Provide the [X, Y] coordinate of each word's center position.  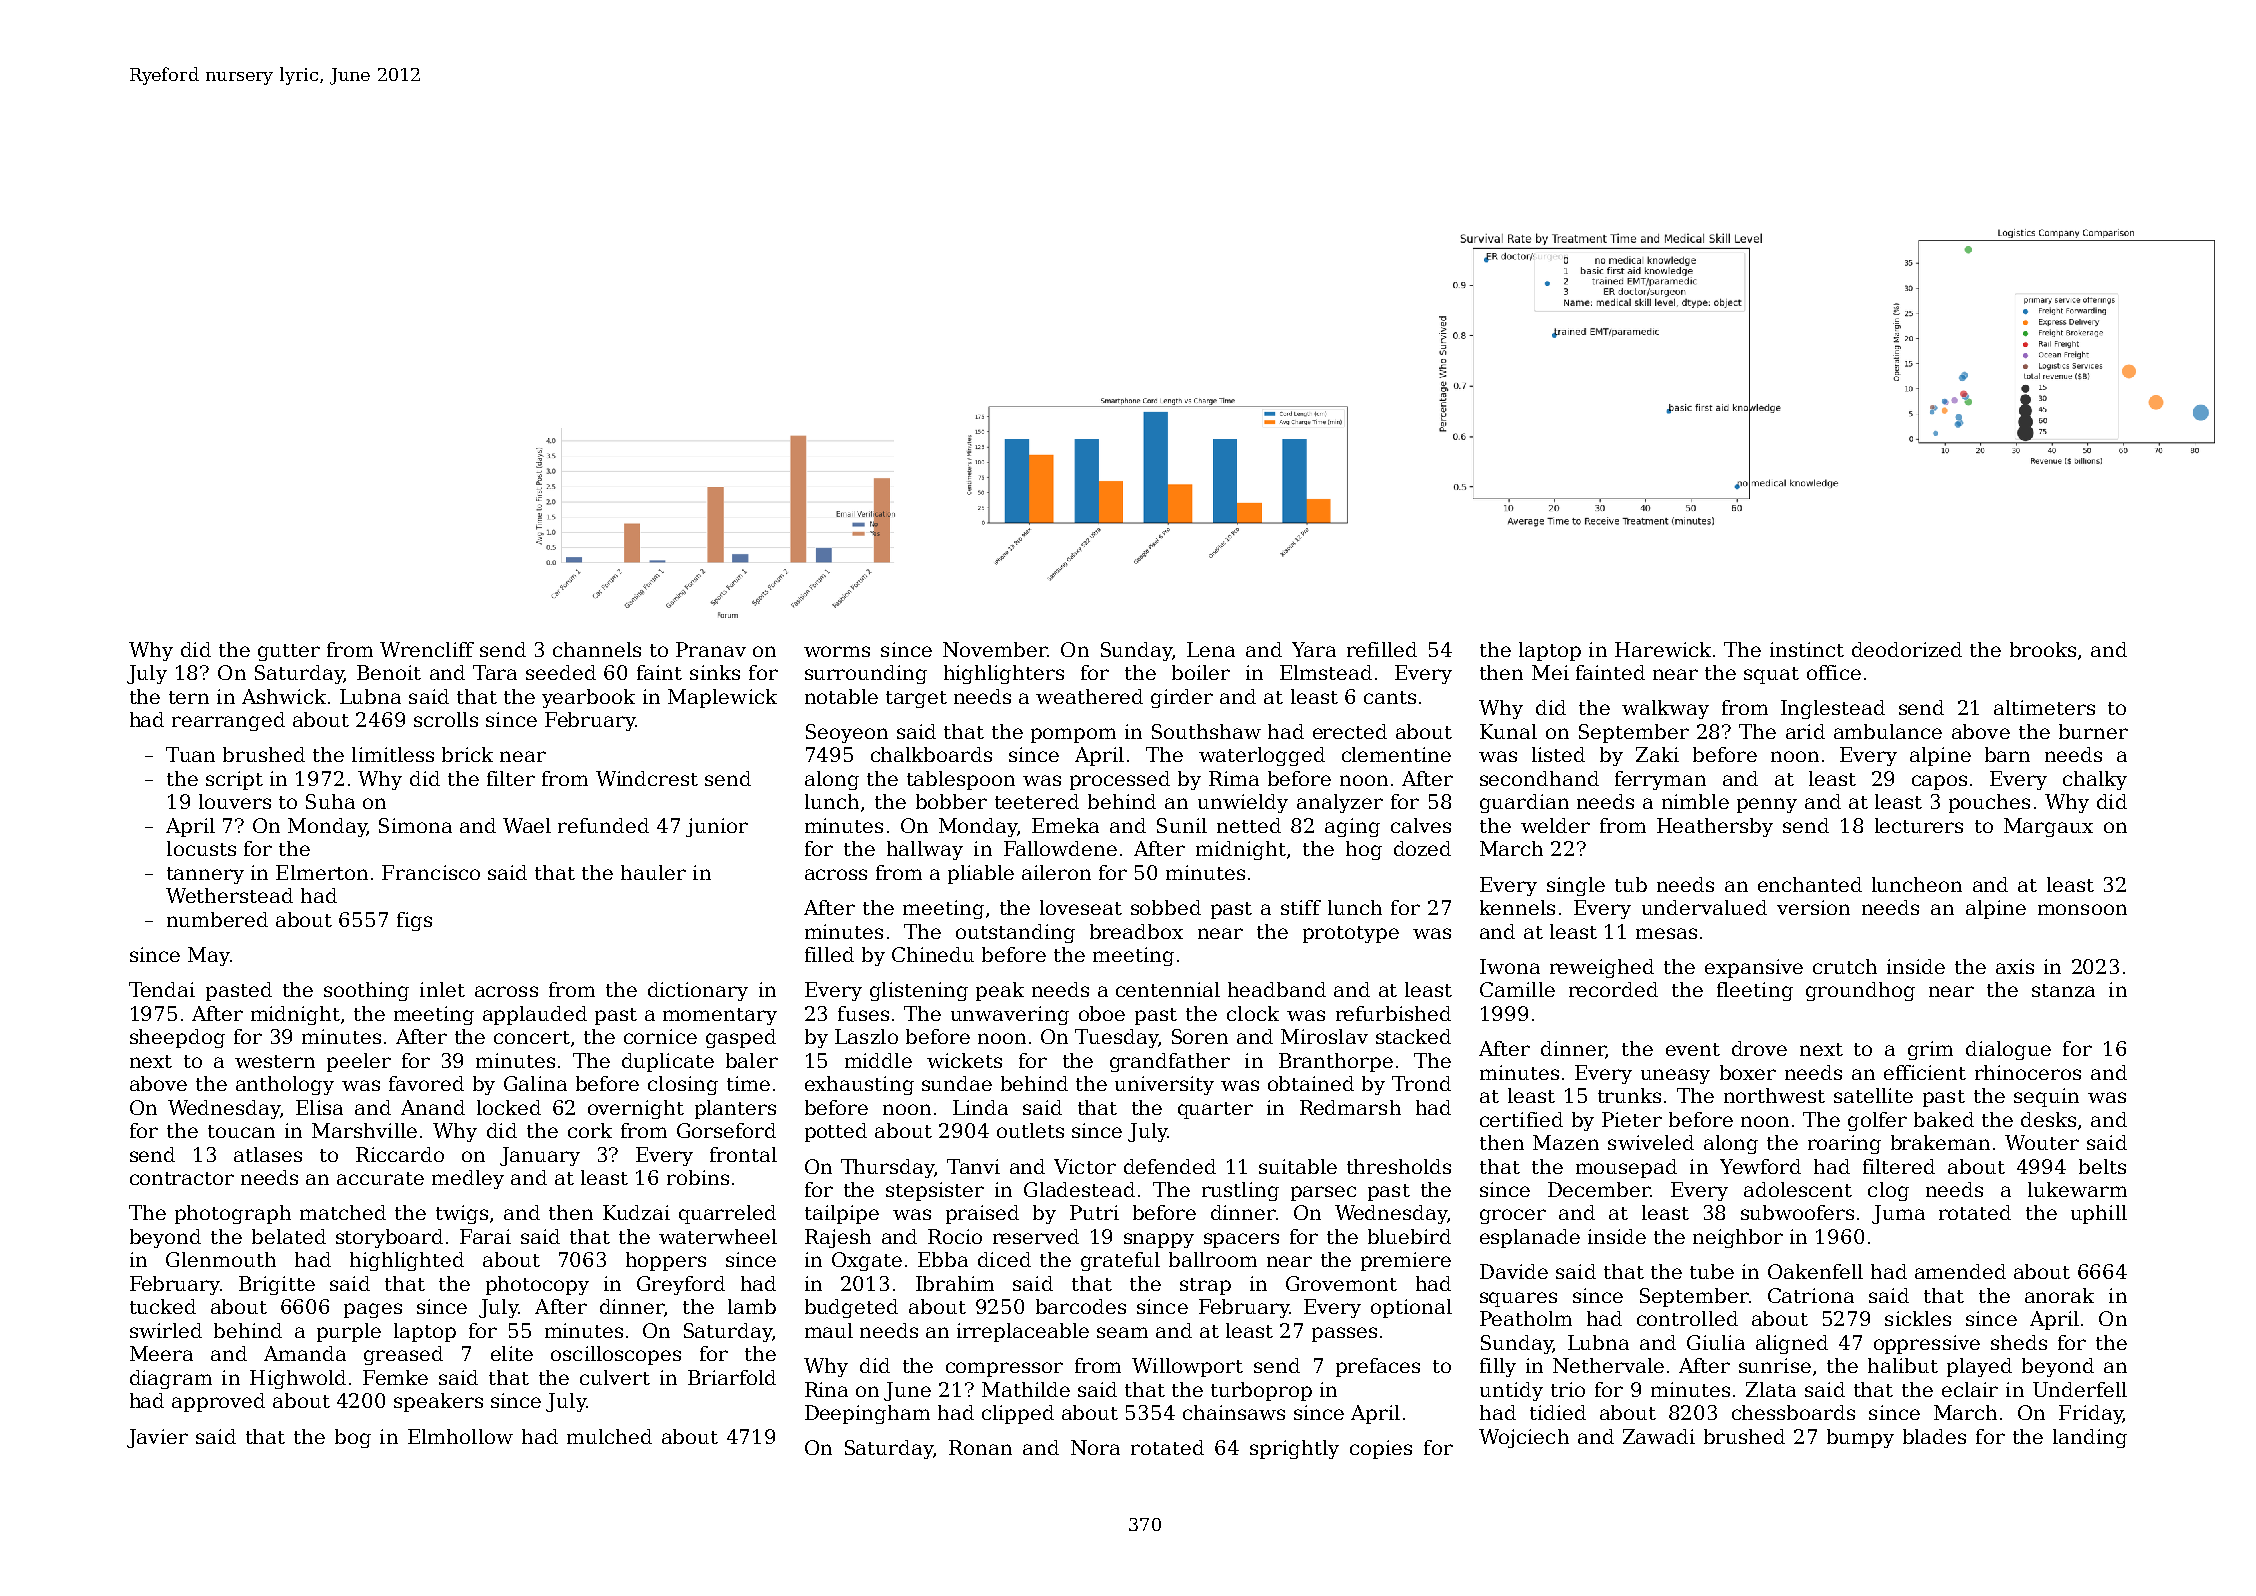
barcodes [1081, 1306]
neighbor [1738, 1238]
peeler [359, 1062]
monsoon [2082, 909]
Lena [1211, 649]
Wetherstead [229, 895]
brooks [2043, 649]
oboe [1102, 1013]
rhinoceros [2028, 1072]
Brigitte [277, 1285]
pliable [981, 874]
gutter [289, 652]
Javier [157, 1438]
